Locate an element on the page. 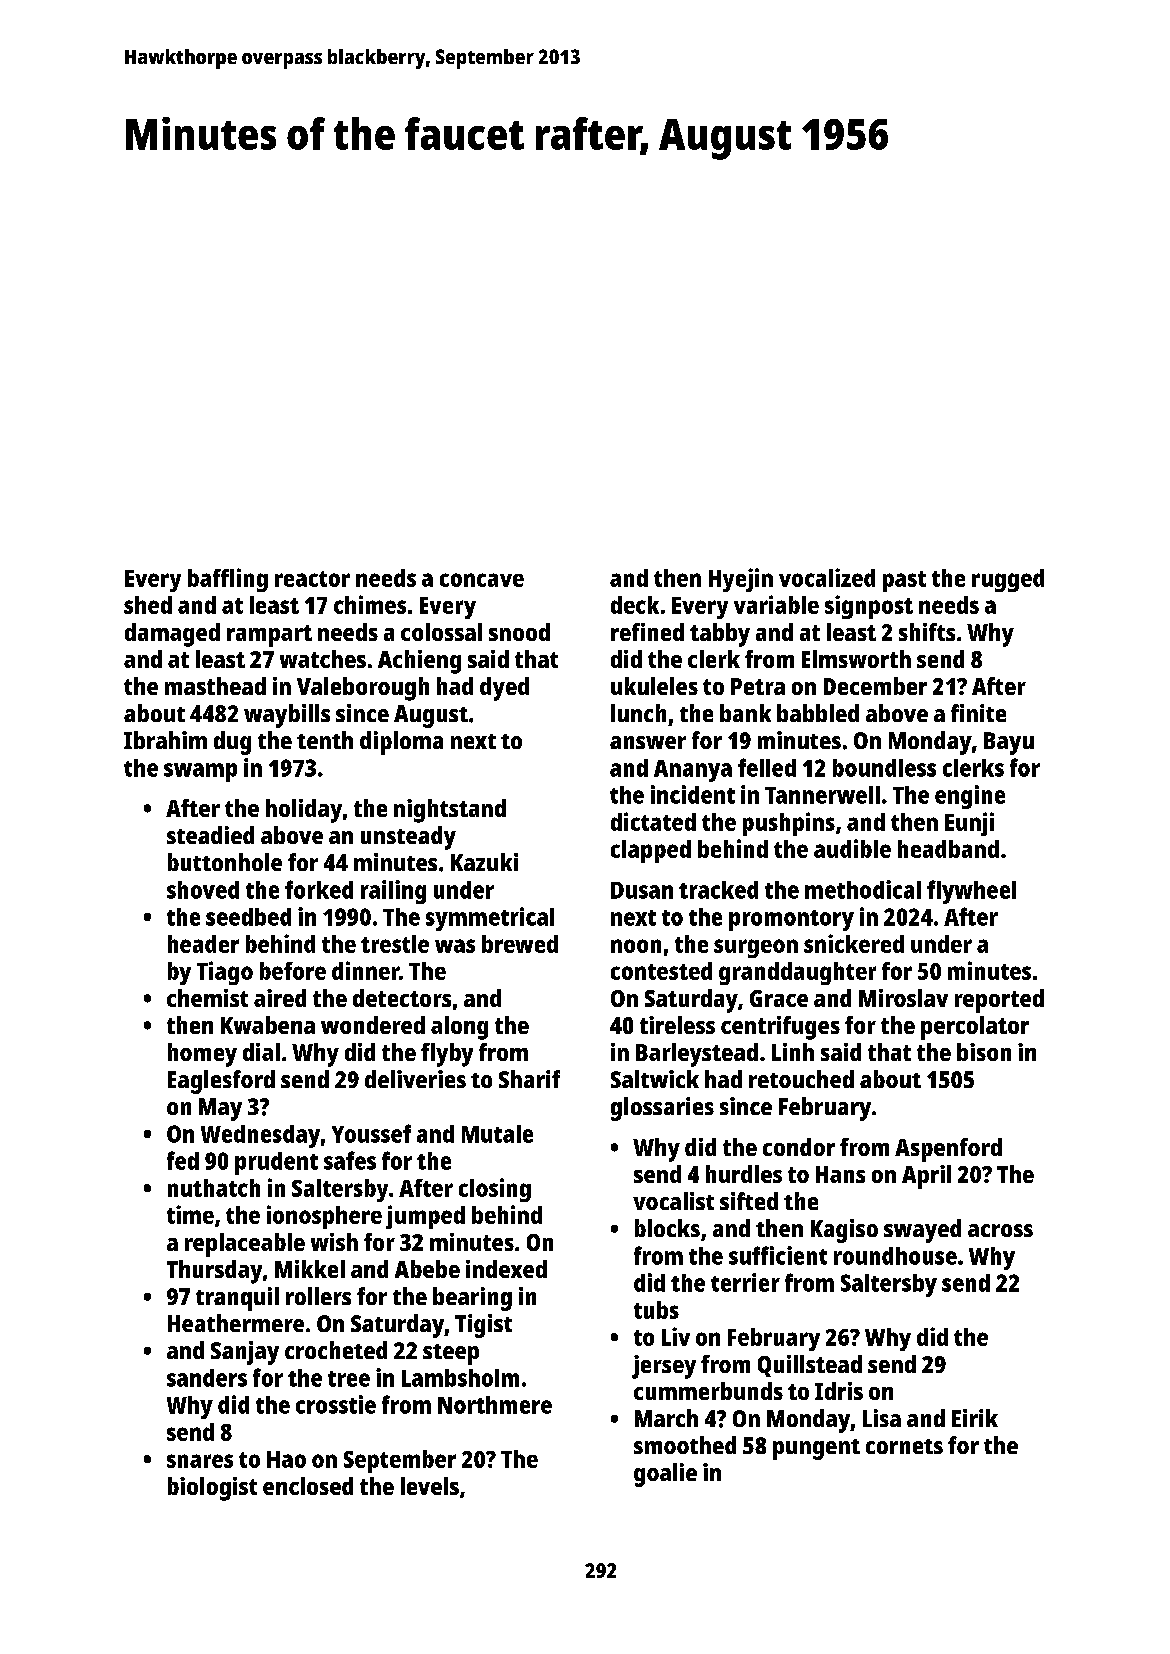 The height and width of the image is (1654, 1170). Northmere is located at coordinates (495, 1405).
